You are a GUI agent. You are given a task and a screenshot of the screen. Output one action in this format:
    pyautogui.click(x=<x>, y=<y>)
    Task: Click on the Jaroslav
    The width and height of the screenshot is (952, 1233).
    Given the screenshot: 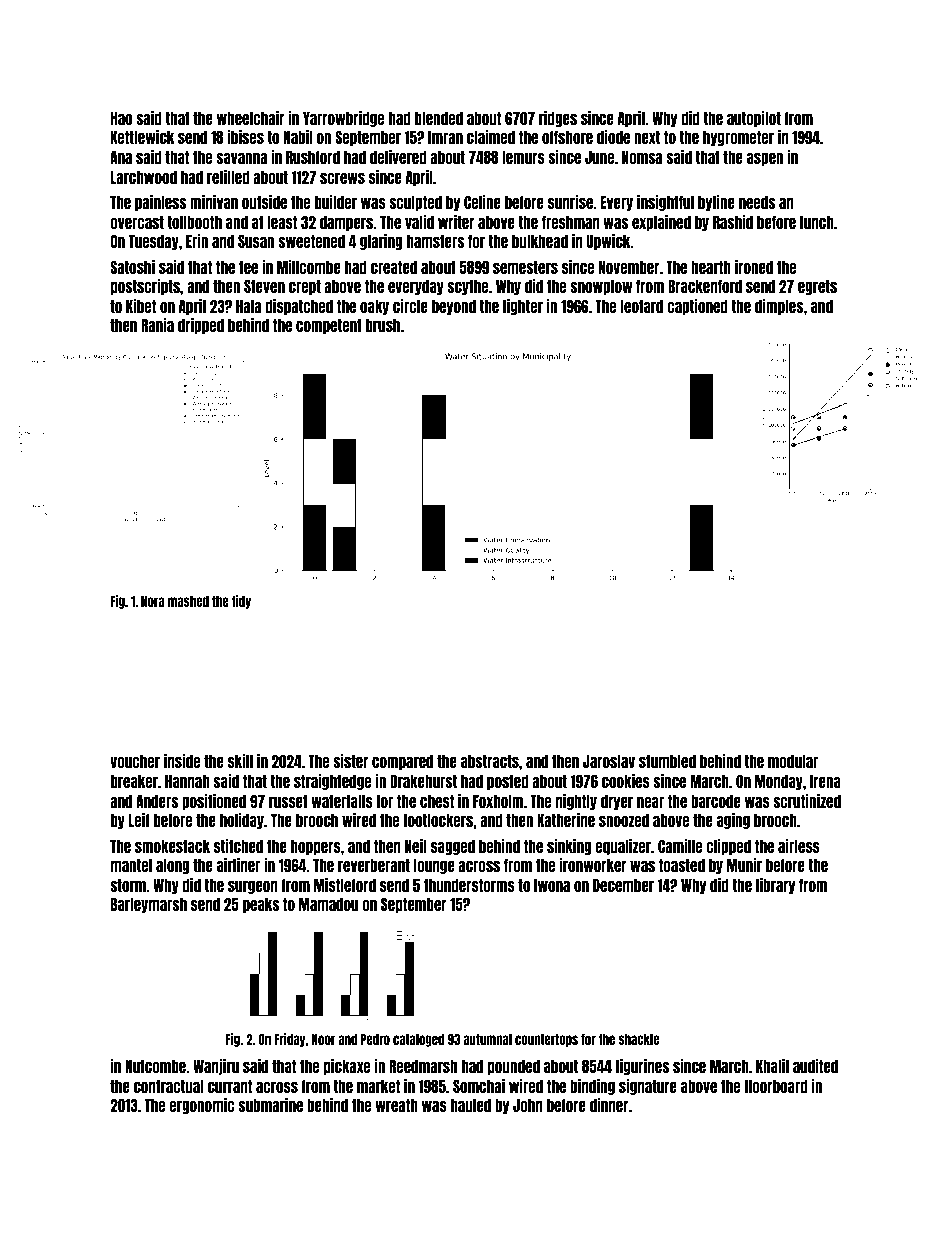 What is the action you would take?
    pyautogui.click(x=609, y=761)
